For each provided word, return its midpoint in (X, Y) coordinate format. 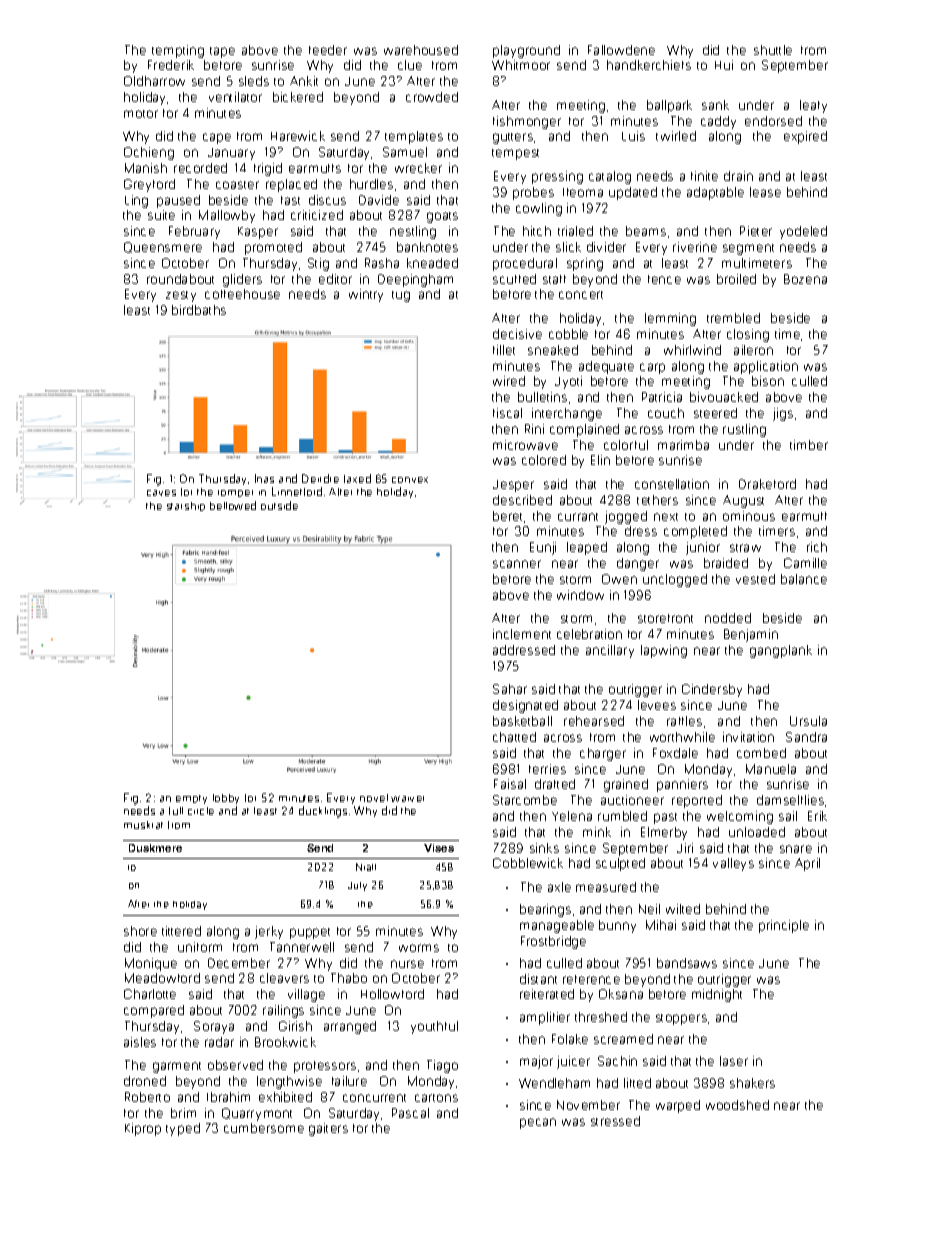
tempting (178, 51)
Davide (379, 200)
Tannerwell (302, 947)
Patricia (662, 397)
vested (755, 579)
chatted (514, 737)
